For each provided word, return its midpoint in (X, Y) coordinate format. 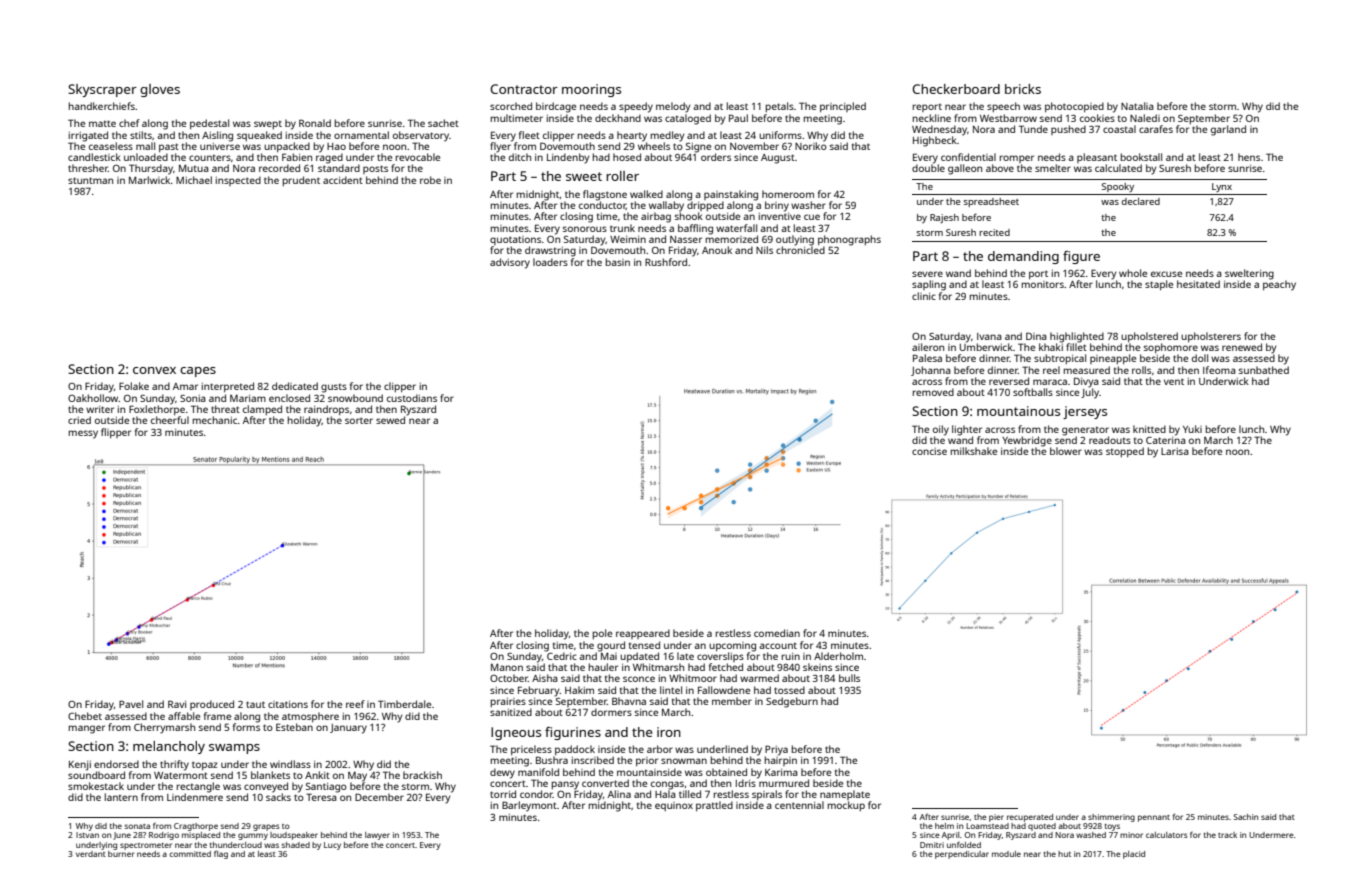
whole (1133, 273)
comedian (777, 633)
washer (808, 205)
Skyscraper (102, 90)
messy (83, 434)
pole (602, 634)
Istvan (87, 835)
